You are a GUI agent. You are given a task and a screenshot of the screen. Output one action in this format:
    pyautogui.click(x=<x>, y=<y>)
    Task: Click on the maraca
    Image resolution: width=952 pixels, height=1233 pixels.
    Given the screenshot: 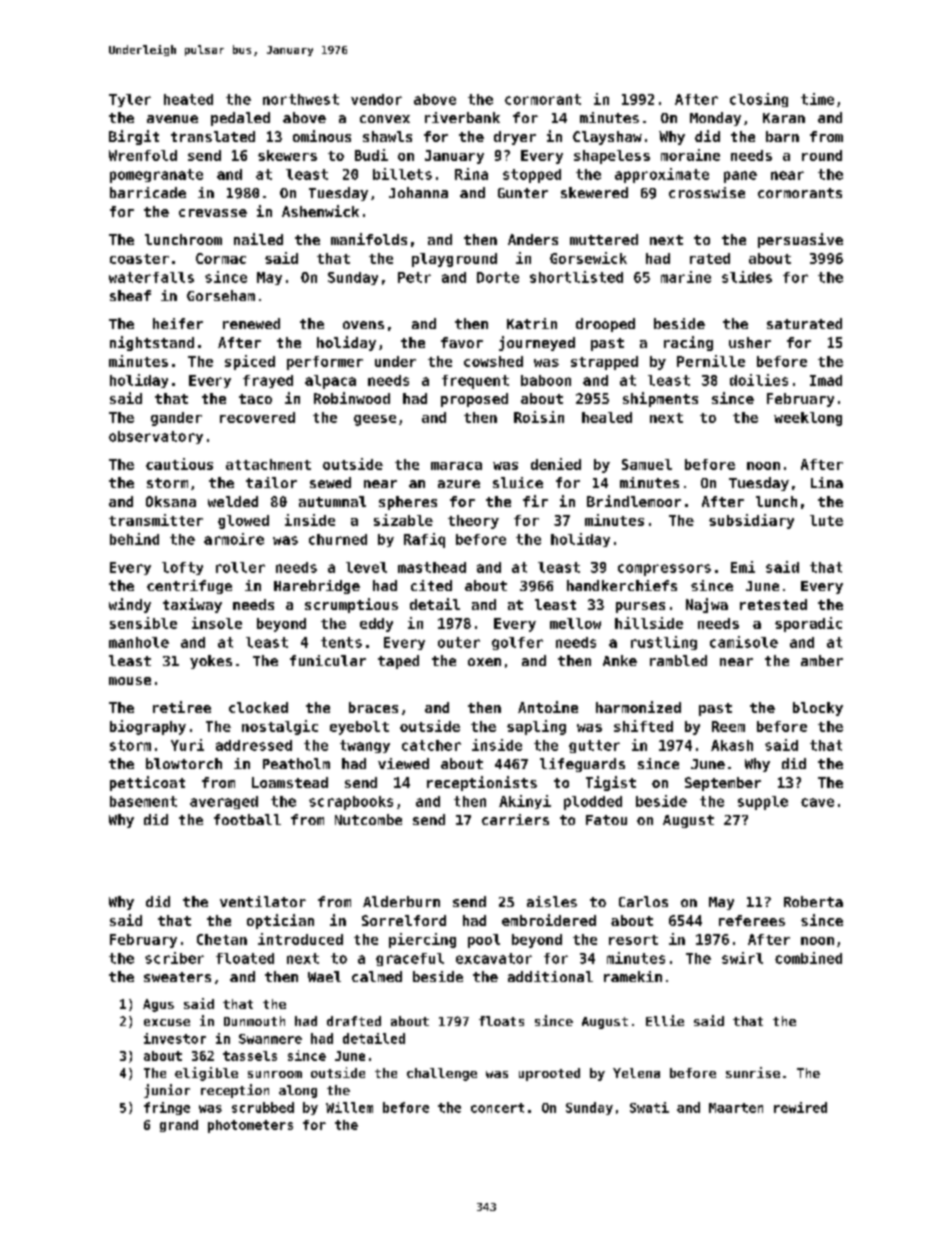 What is the action you would take?
    pyautogui.click(x=456, y=466)
